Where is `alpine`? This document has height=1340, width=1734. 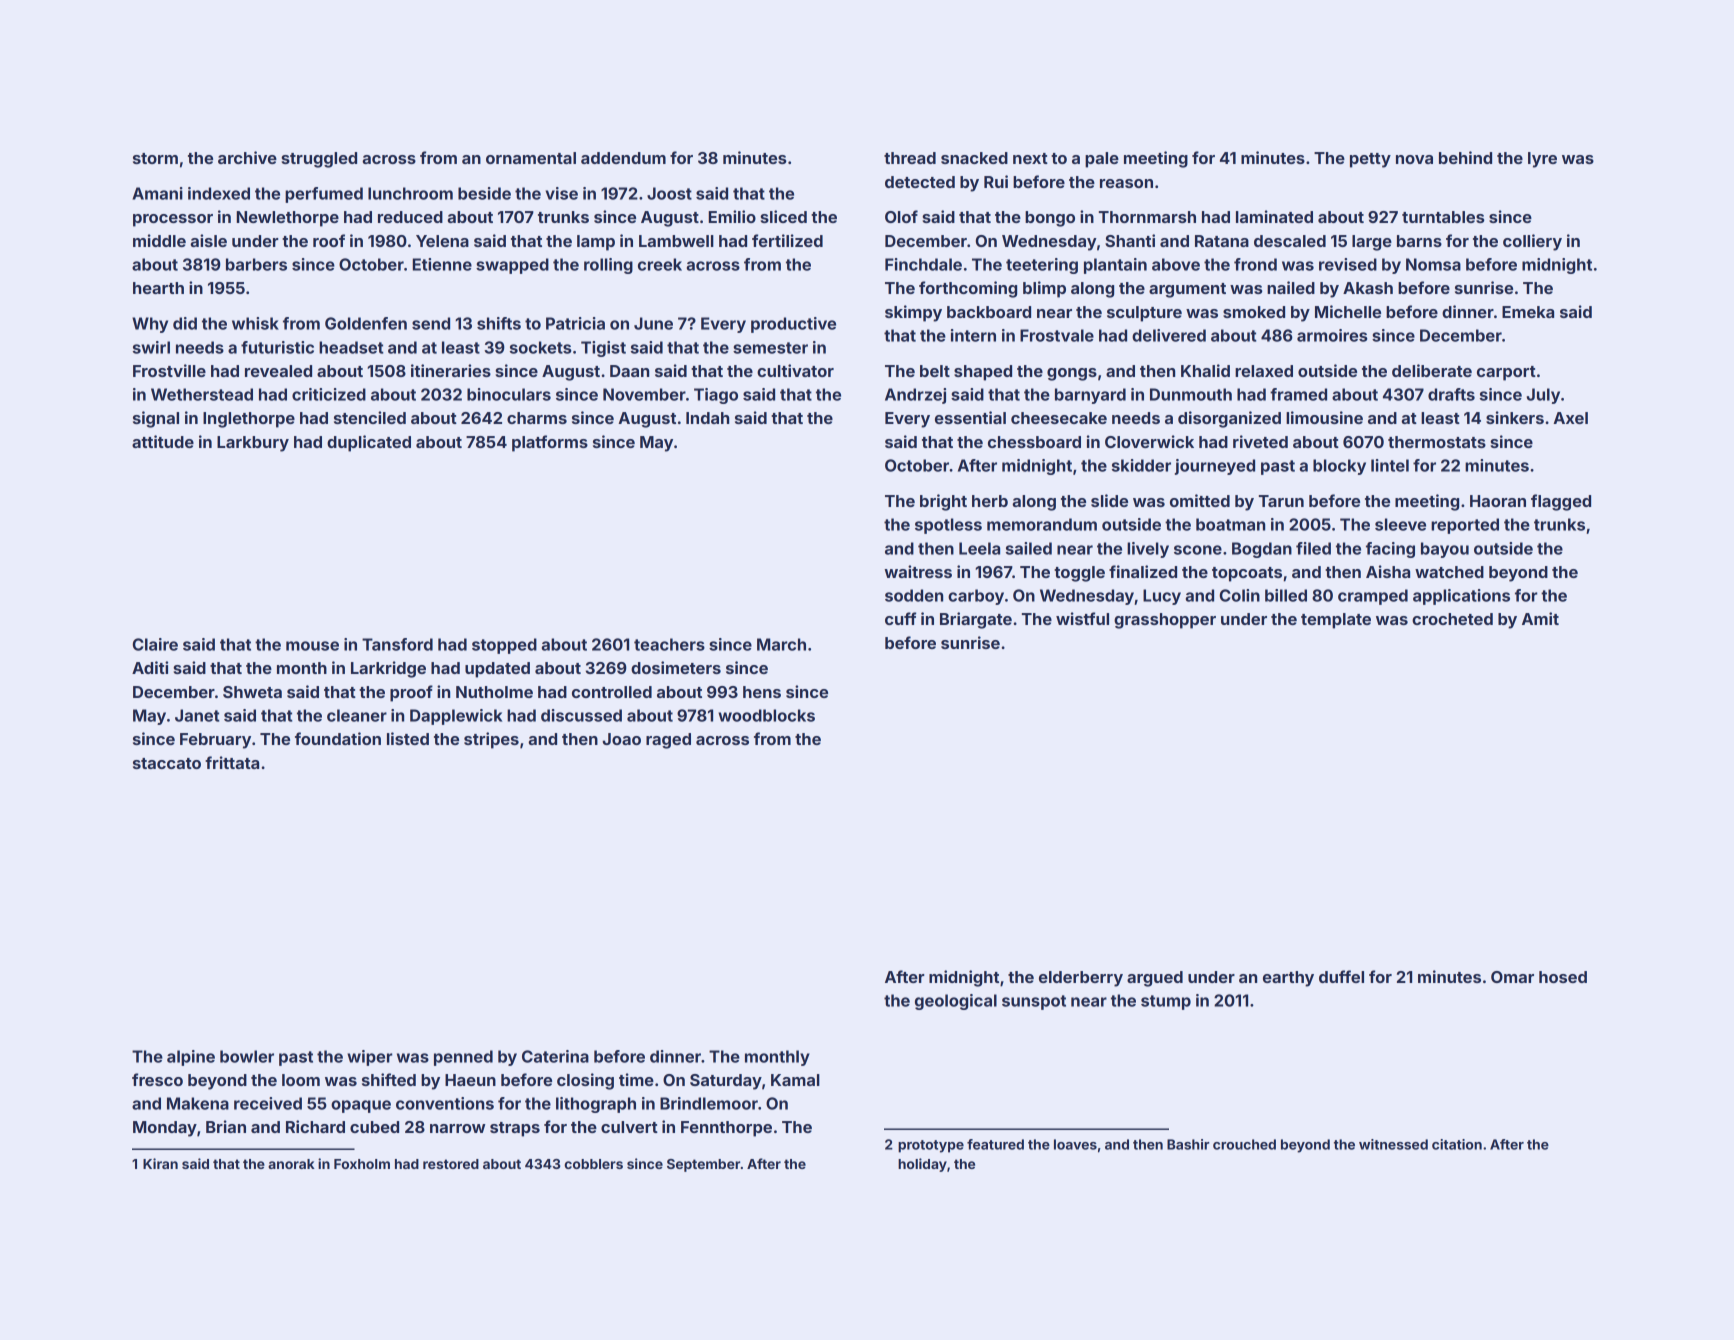 alpine is located at coordinates (191, 1058).
